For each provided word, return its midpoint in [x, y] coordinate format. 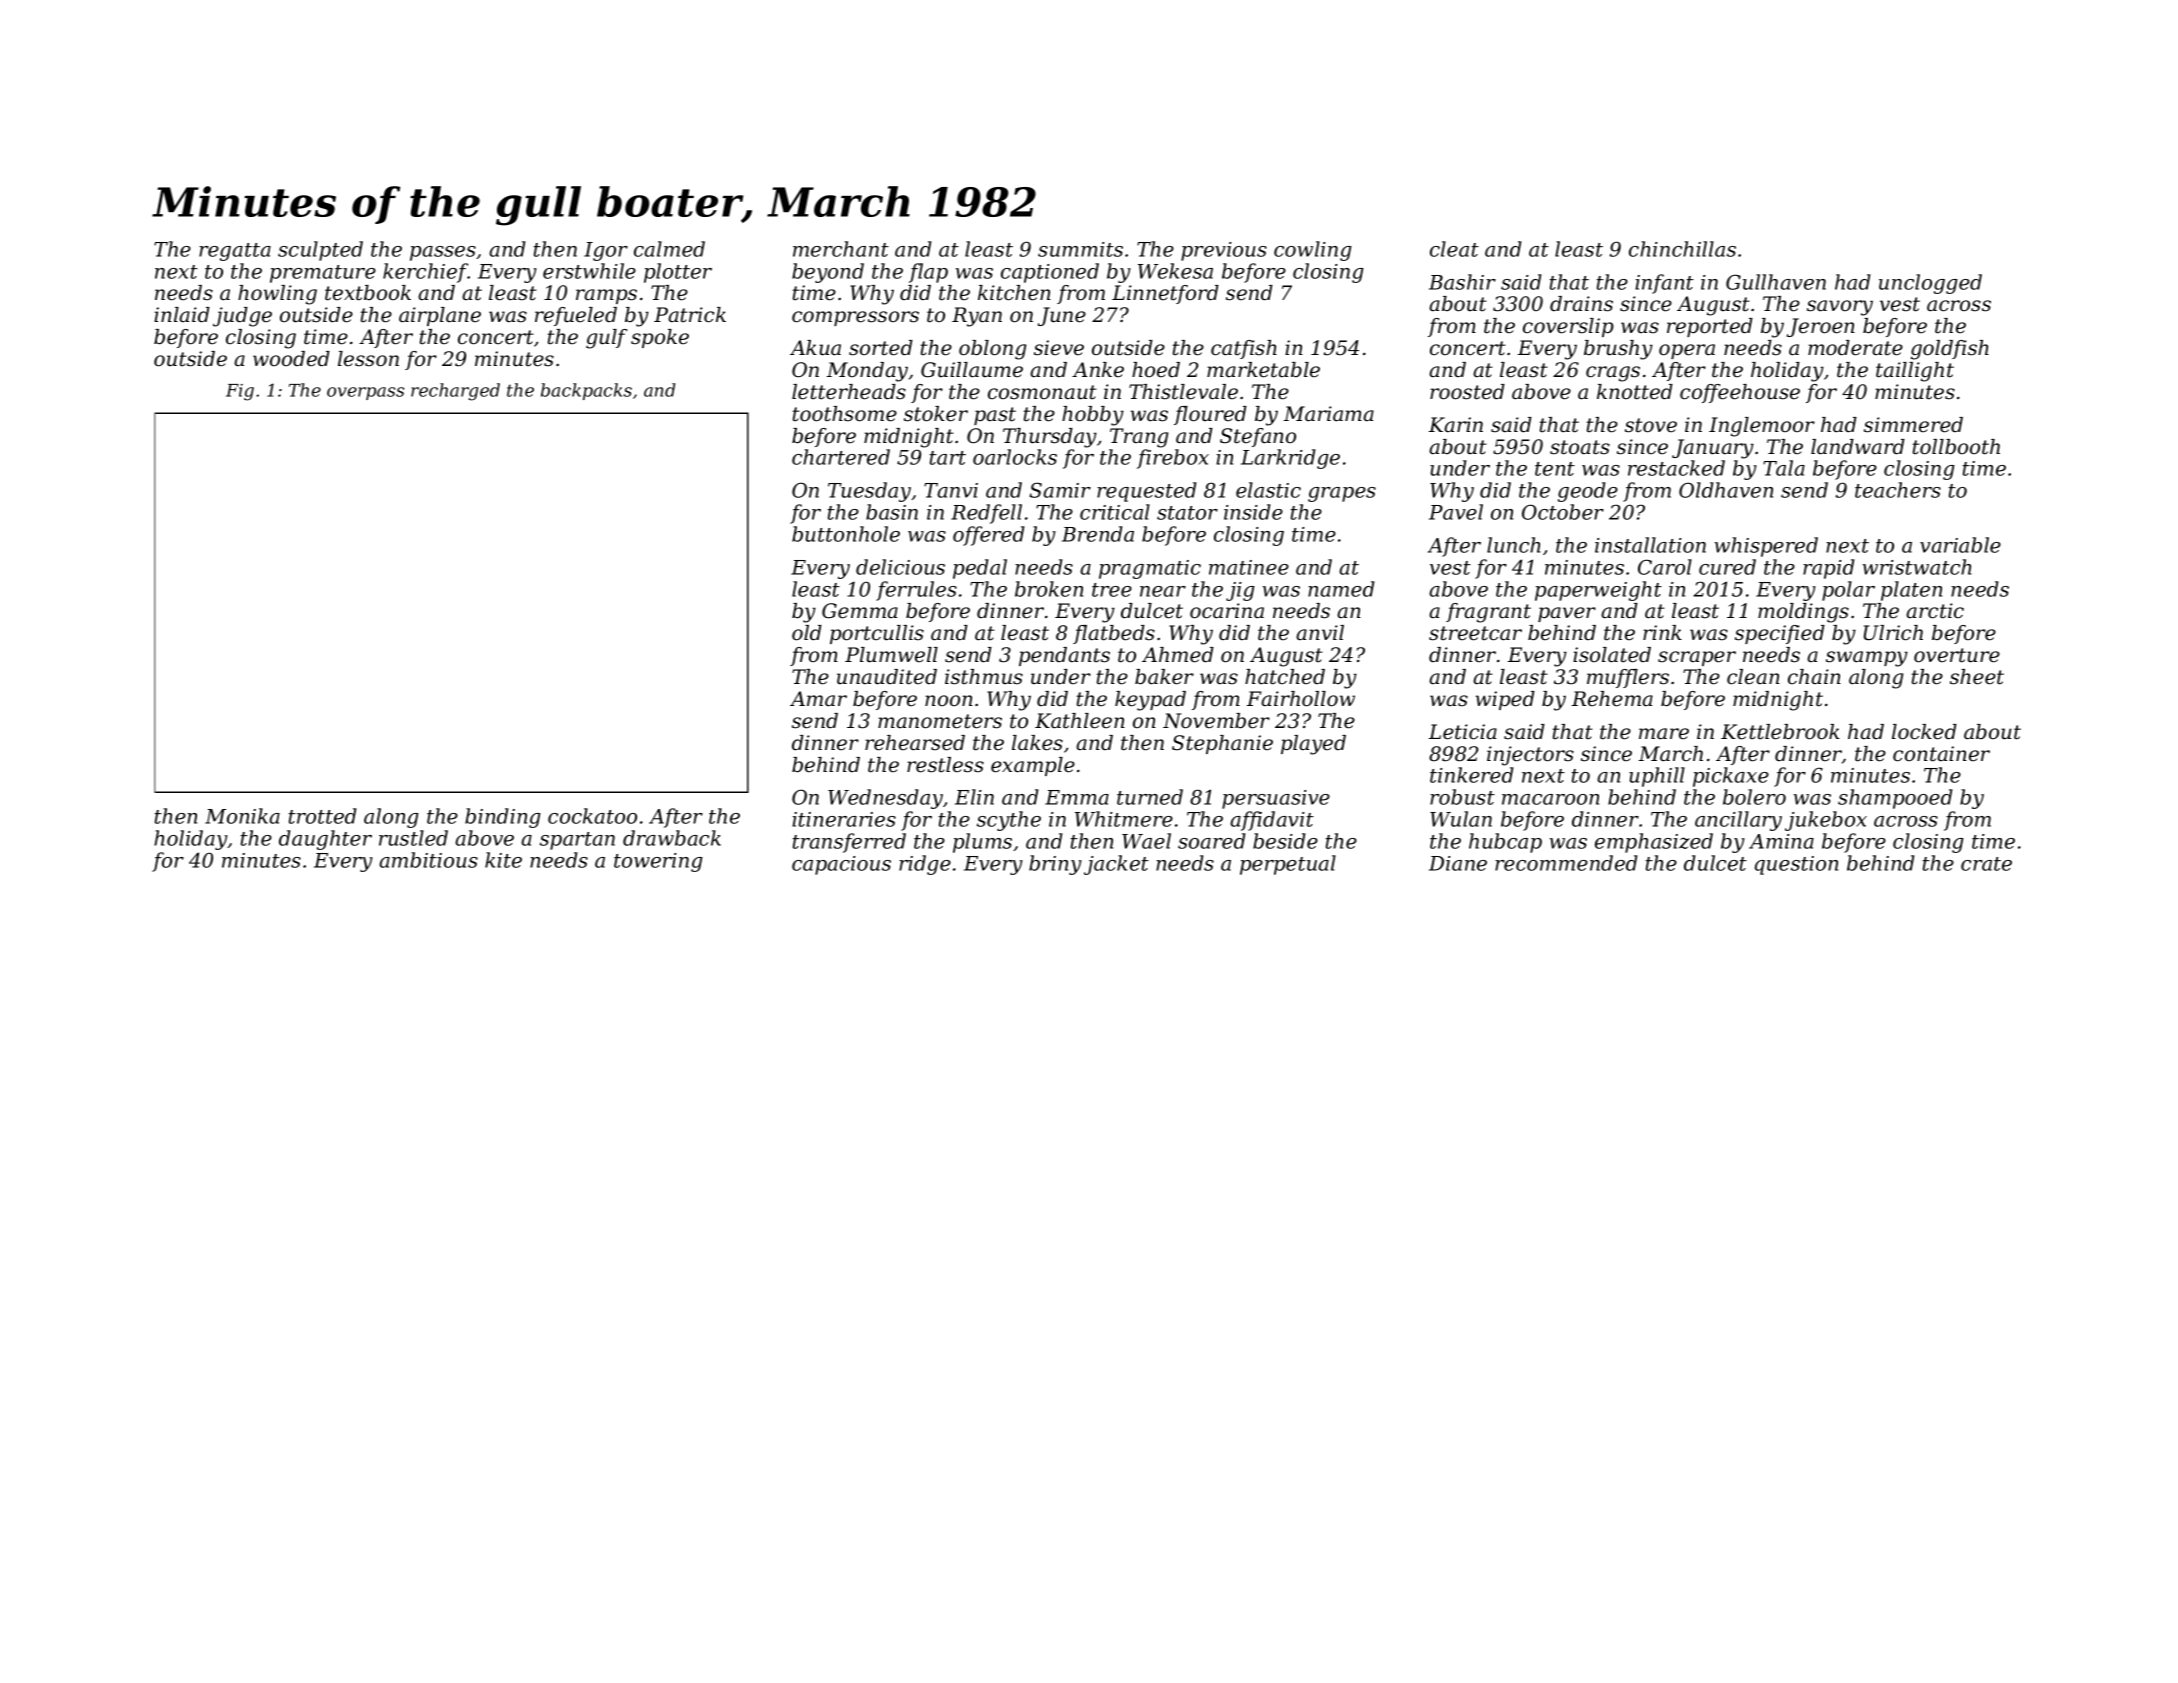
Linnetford [1165, 294]
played [1313, 745]
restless [945, 765]
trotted [323, 816]
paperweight [1598, 591]
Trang [1139, 438]
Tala [1784, 468]
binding [503, 818]
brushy [1618, 350]
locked [1924, 732]
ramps [606, 296]
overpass [365, 393]
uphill [1657, 777]
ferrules [916, 591]
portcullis [877, 634]
